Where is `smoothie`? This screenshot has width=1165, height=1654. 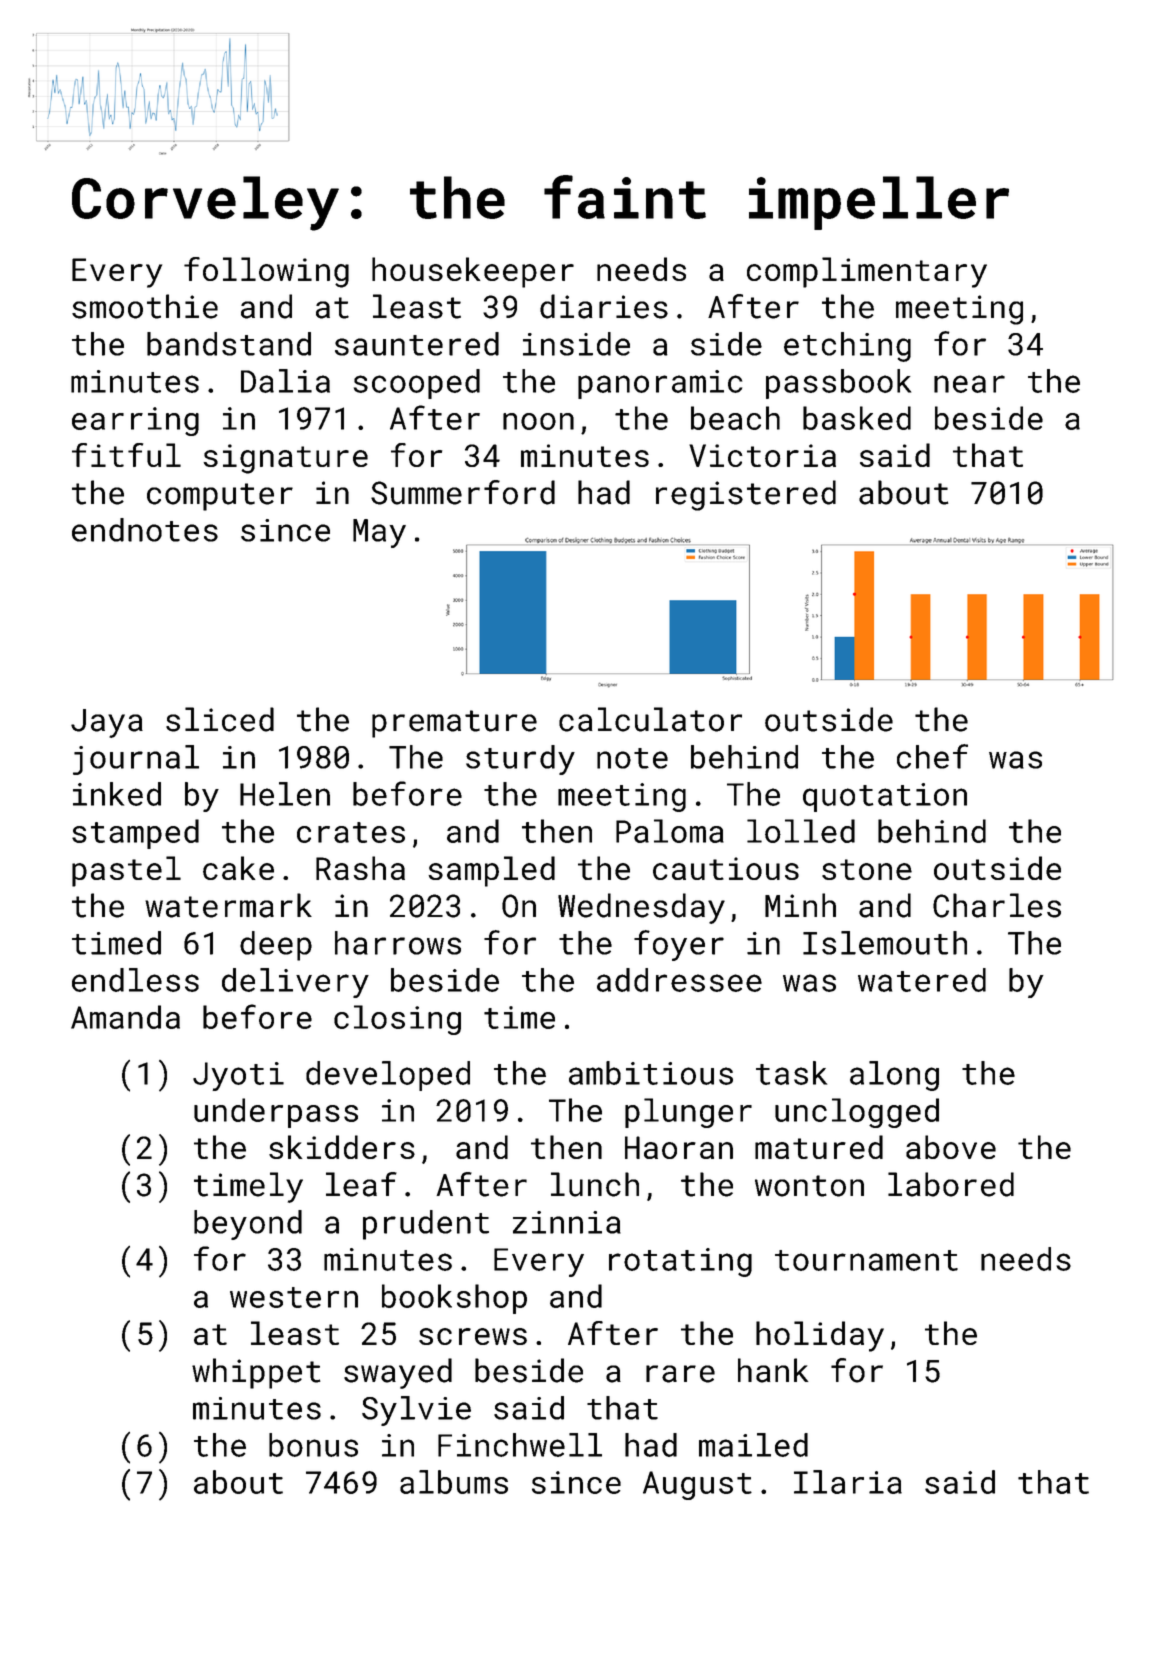 smoothie is located at coordinates (145, 306).
